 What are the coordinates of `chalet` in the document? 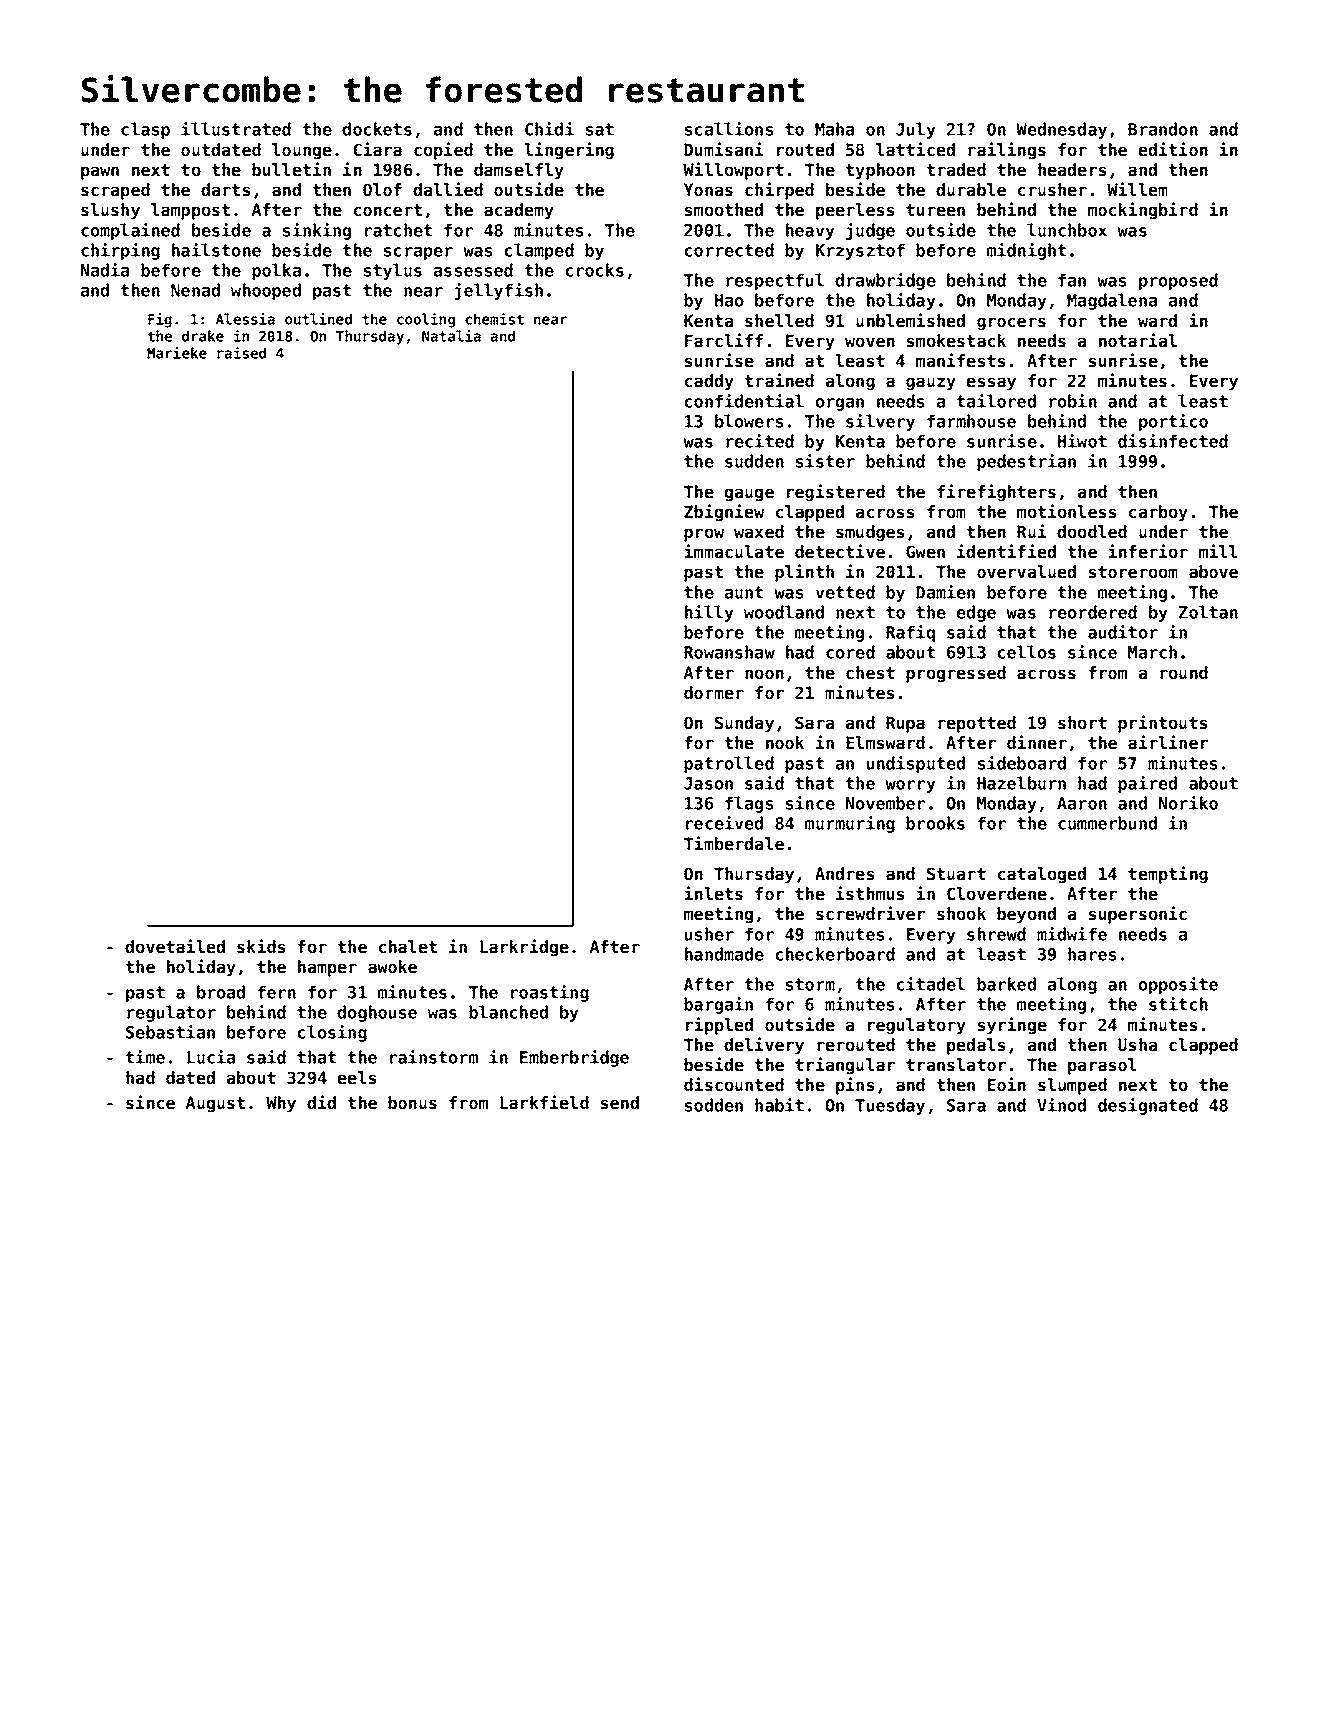 It's located at (408, 947).
